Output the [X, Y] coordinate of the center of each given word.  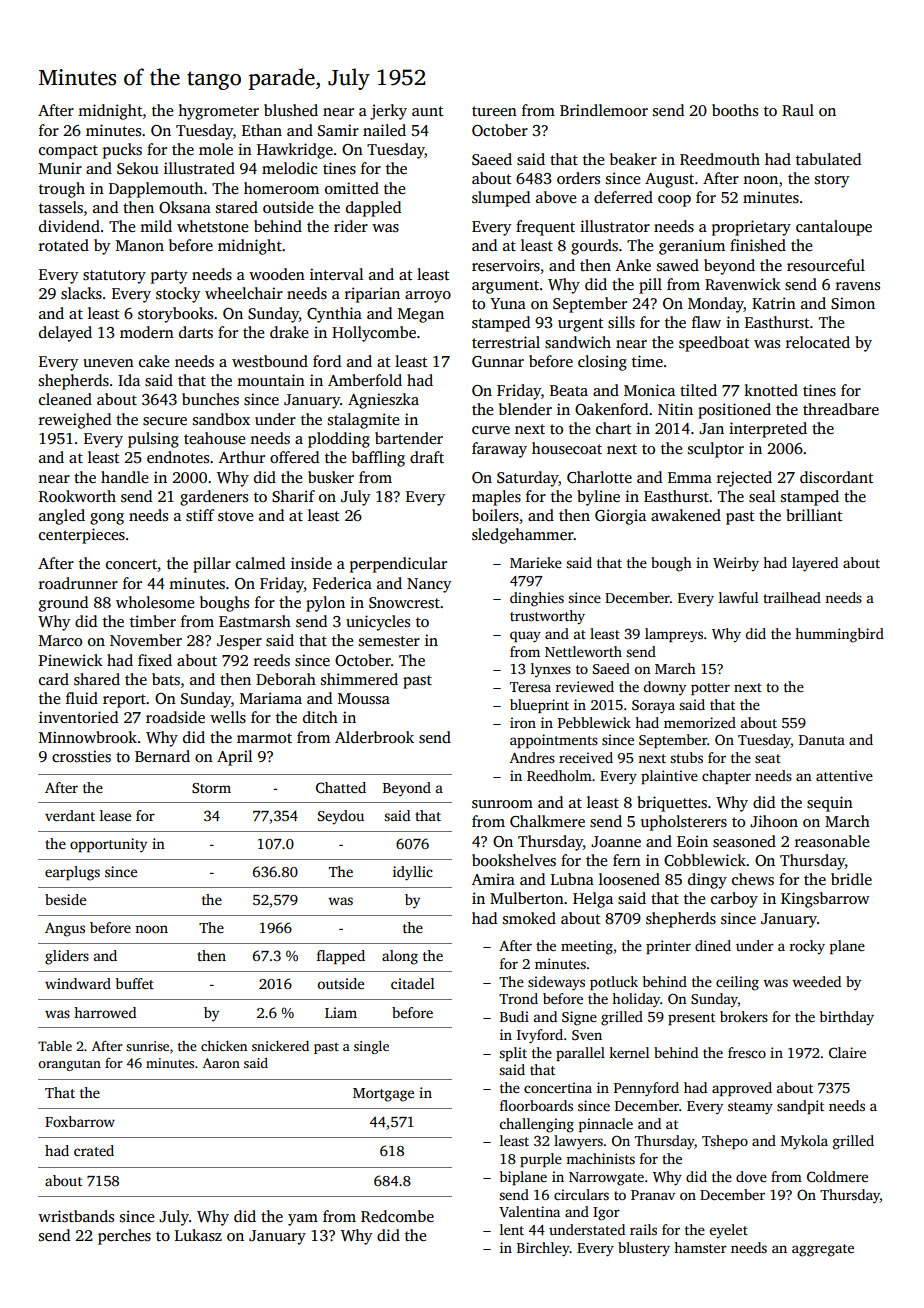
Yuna [508, 303]
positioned [734, 411]
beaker [633, 159]
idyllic [413, 873]
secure [165, 421]
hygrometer [218, 112]
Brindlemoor [604, 110]
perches [124, 1237]
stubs [686, 757]
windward [78, 983]
